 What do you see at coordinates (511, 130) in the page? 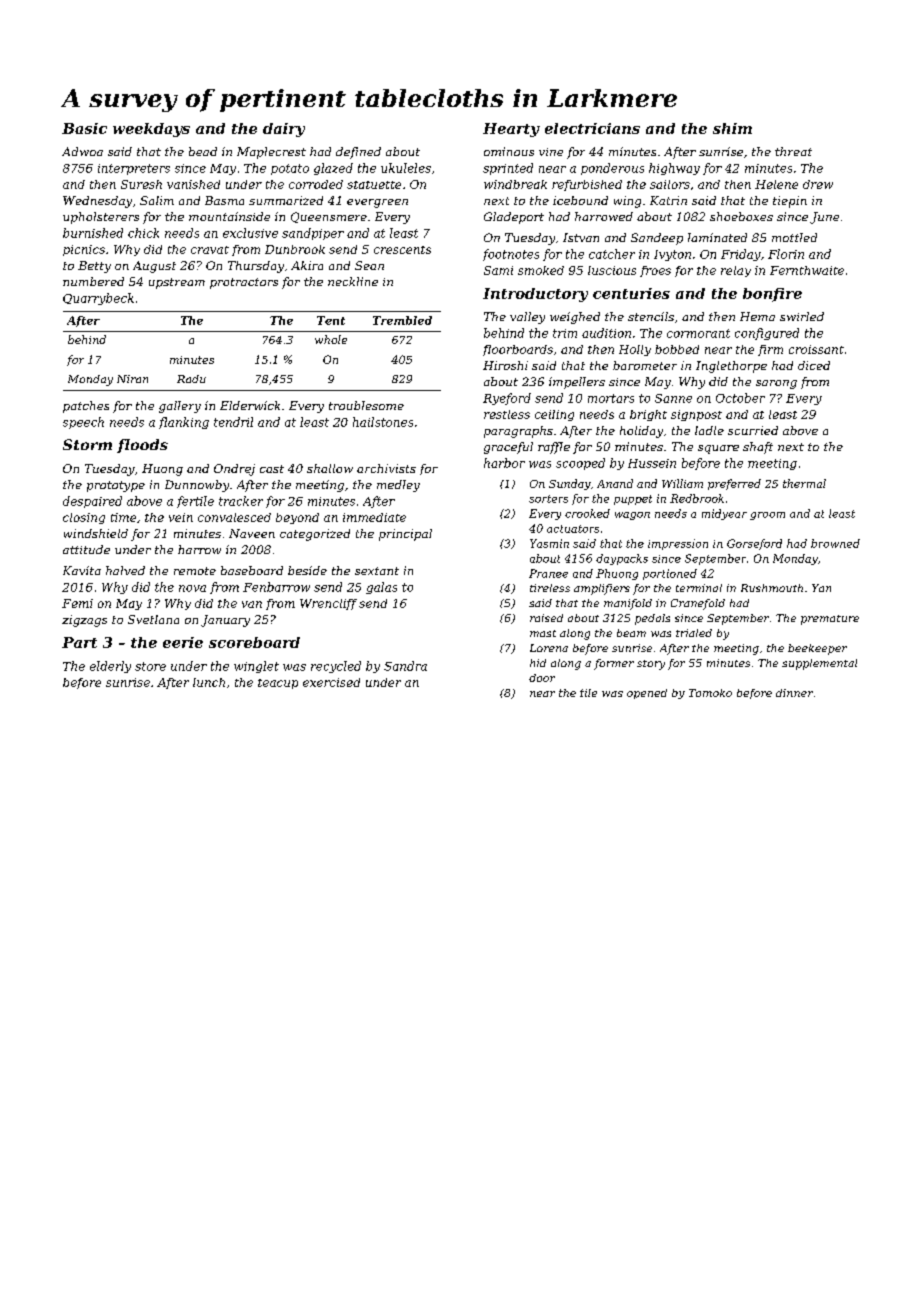
I see `Hearty` at bounding box center [511, 130].
